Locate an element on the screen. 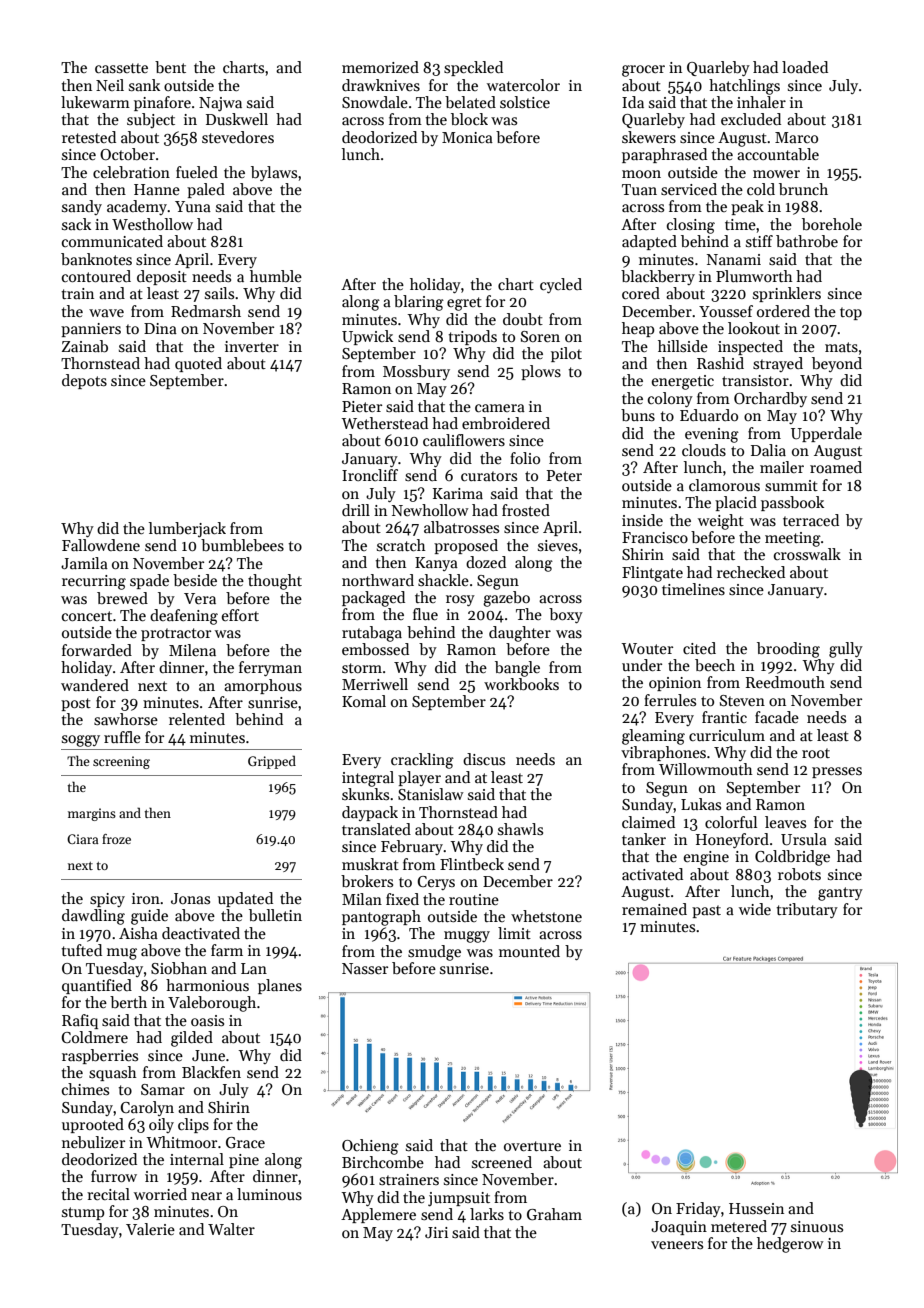 The height and width of the screenshot is (1308, 924). proposed is located at coordinates (466, 546).
